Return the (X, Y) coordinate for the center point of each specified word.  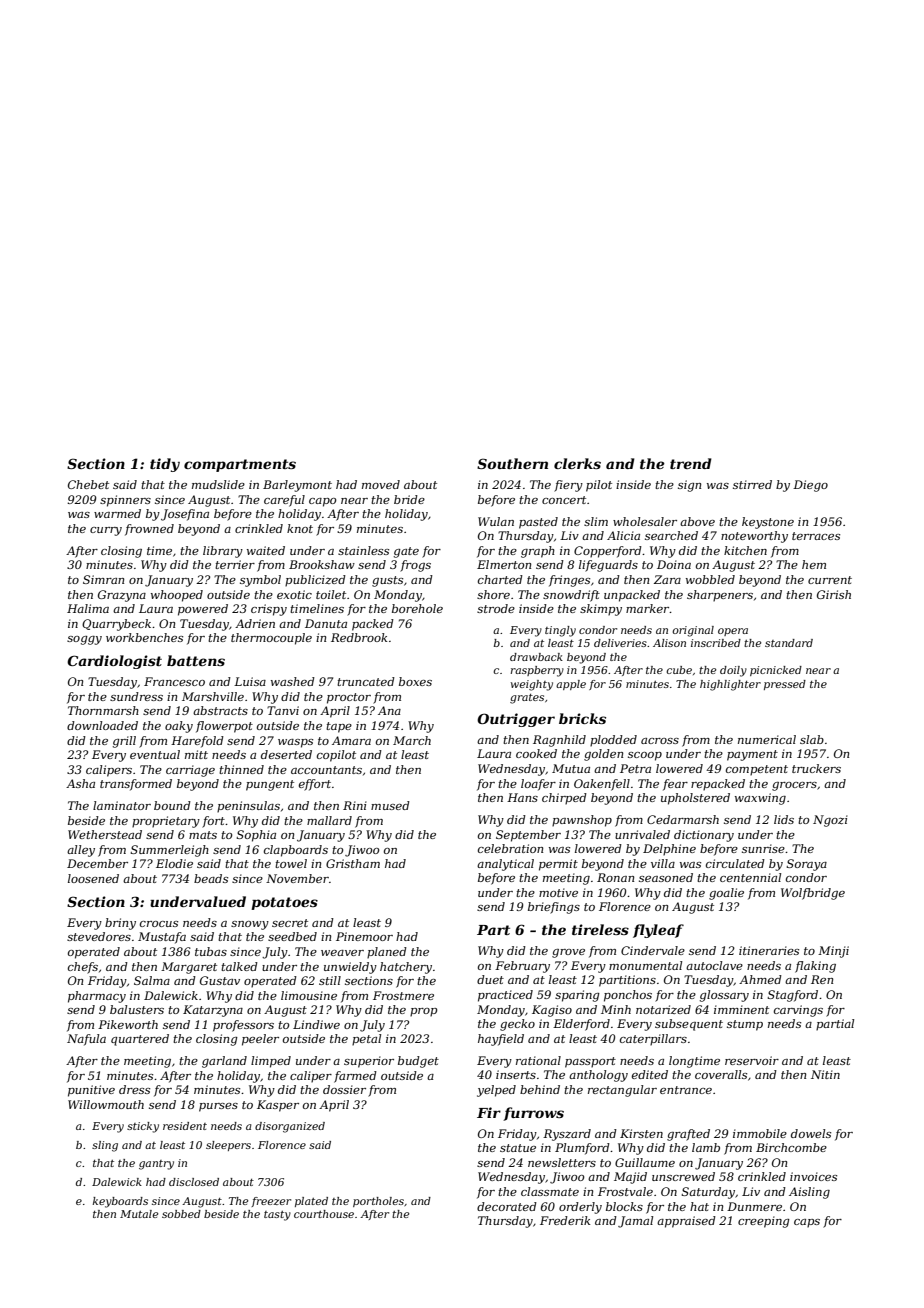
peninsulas (248, 807)
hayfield (501, 1040)
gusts (387, 581)
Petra (635, 768)
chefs (83, 968)
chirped (564, 799)
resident (185, 1126)
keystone (768, 523)
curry (106, 531)
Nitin (825, 1074)
